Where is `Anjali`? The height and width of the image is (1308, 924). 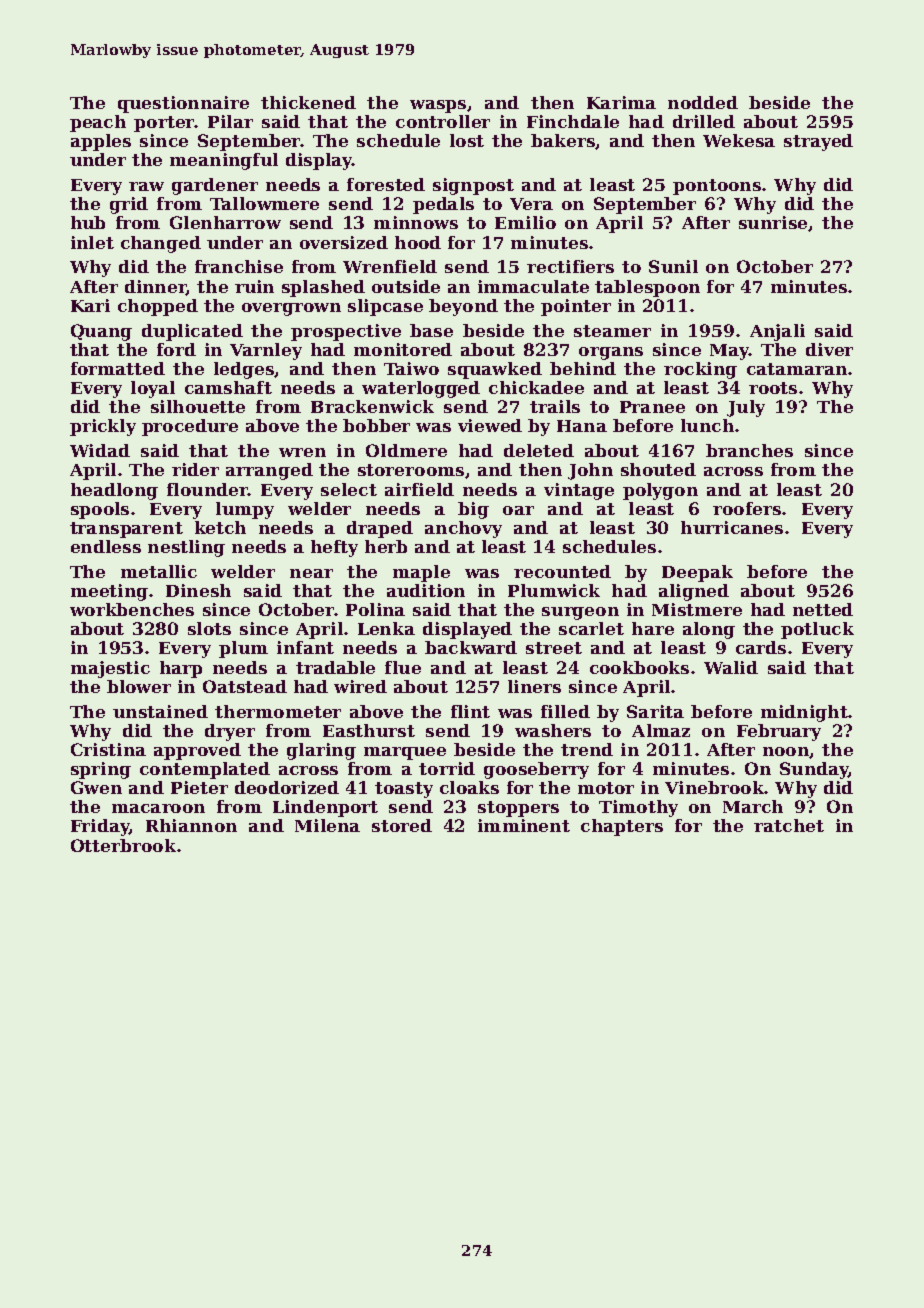 Anjali is located at coordinates (777, 332).
